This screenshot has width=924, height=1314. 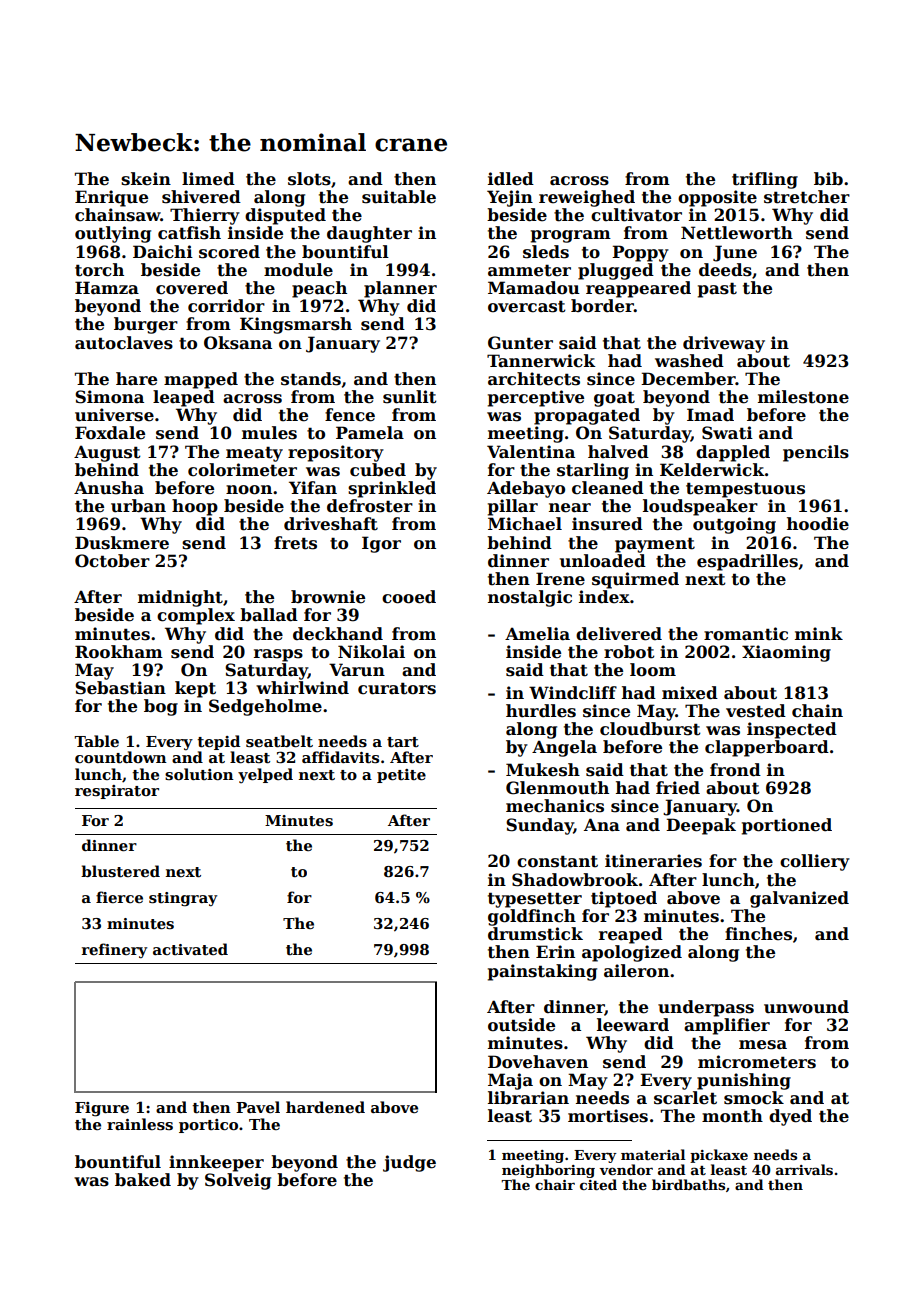 What do you see at coordinates (409, 597) in the screenshot?
I see `cooed` at bounding box center [409, 597].
